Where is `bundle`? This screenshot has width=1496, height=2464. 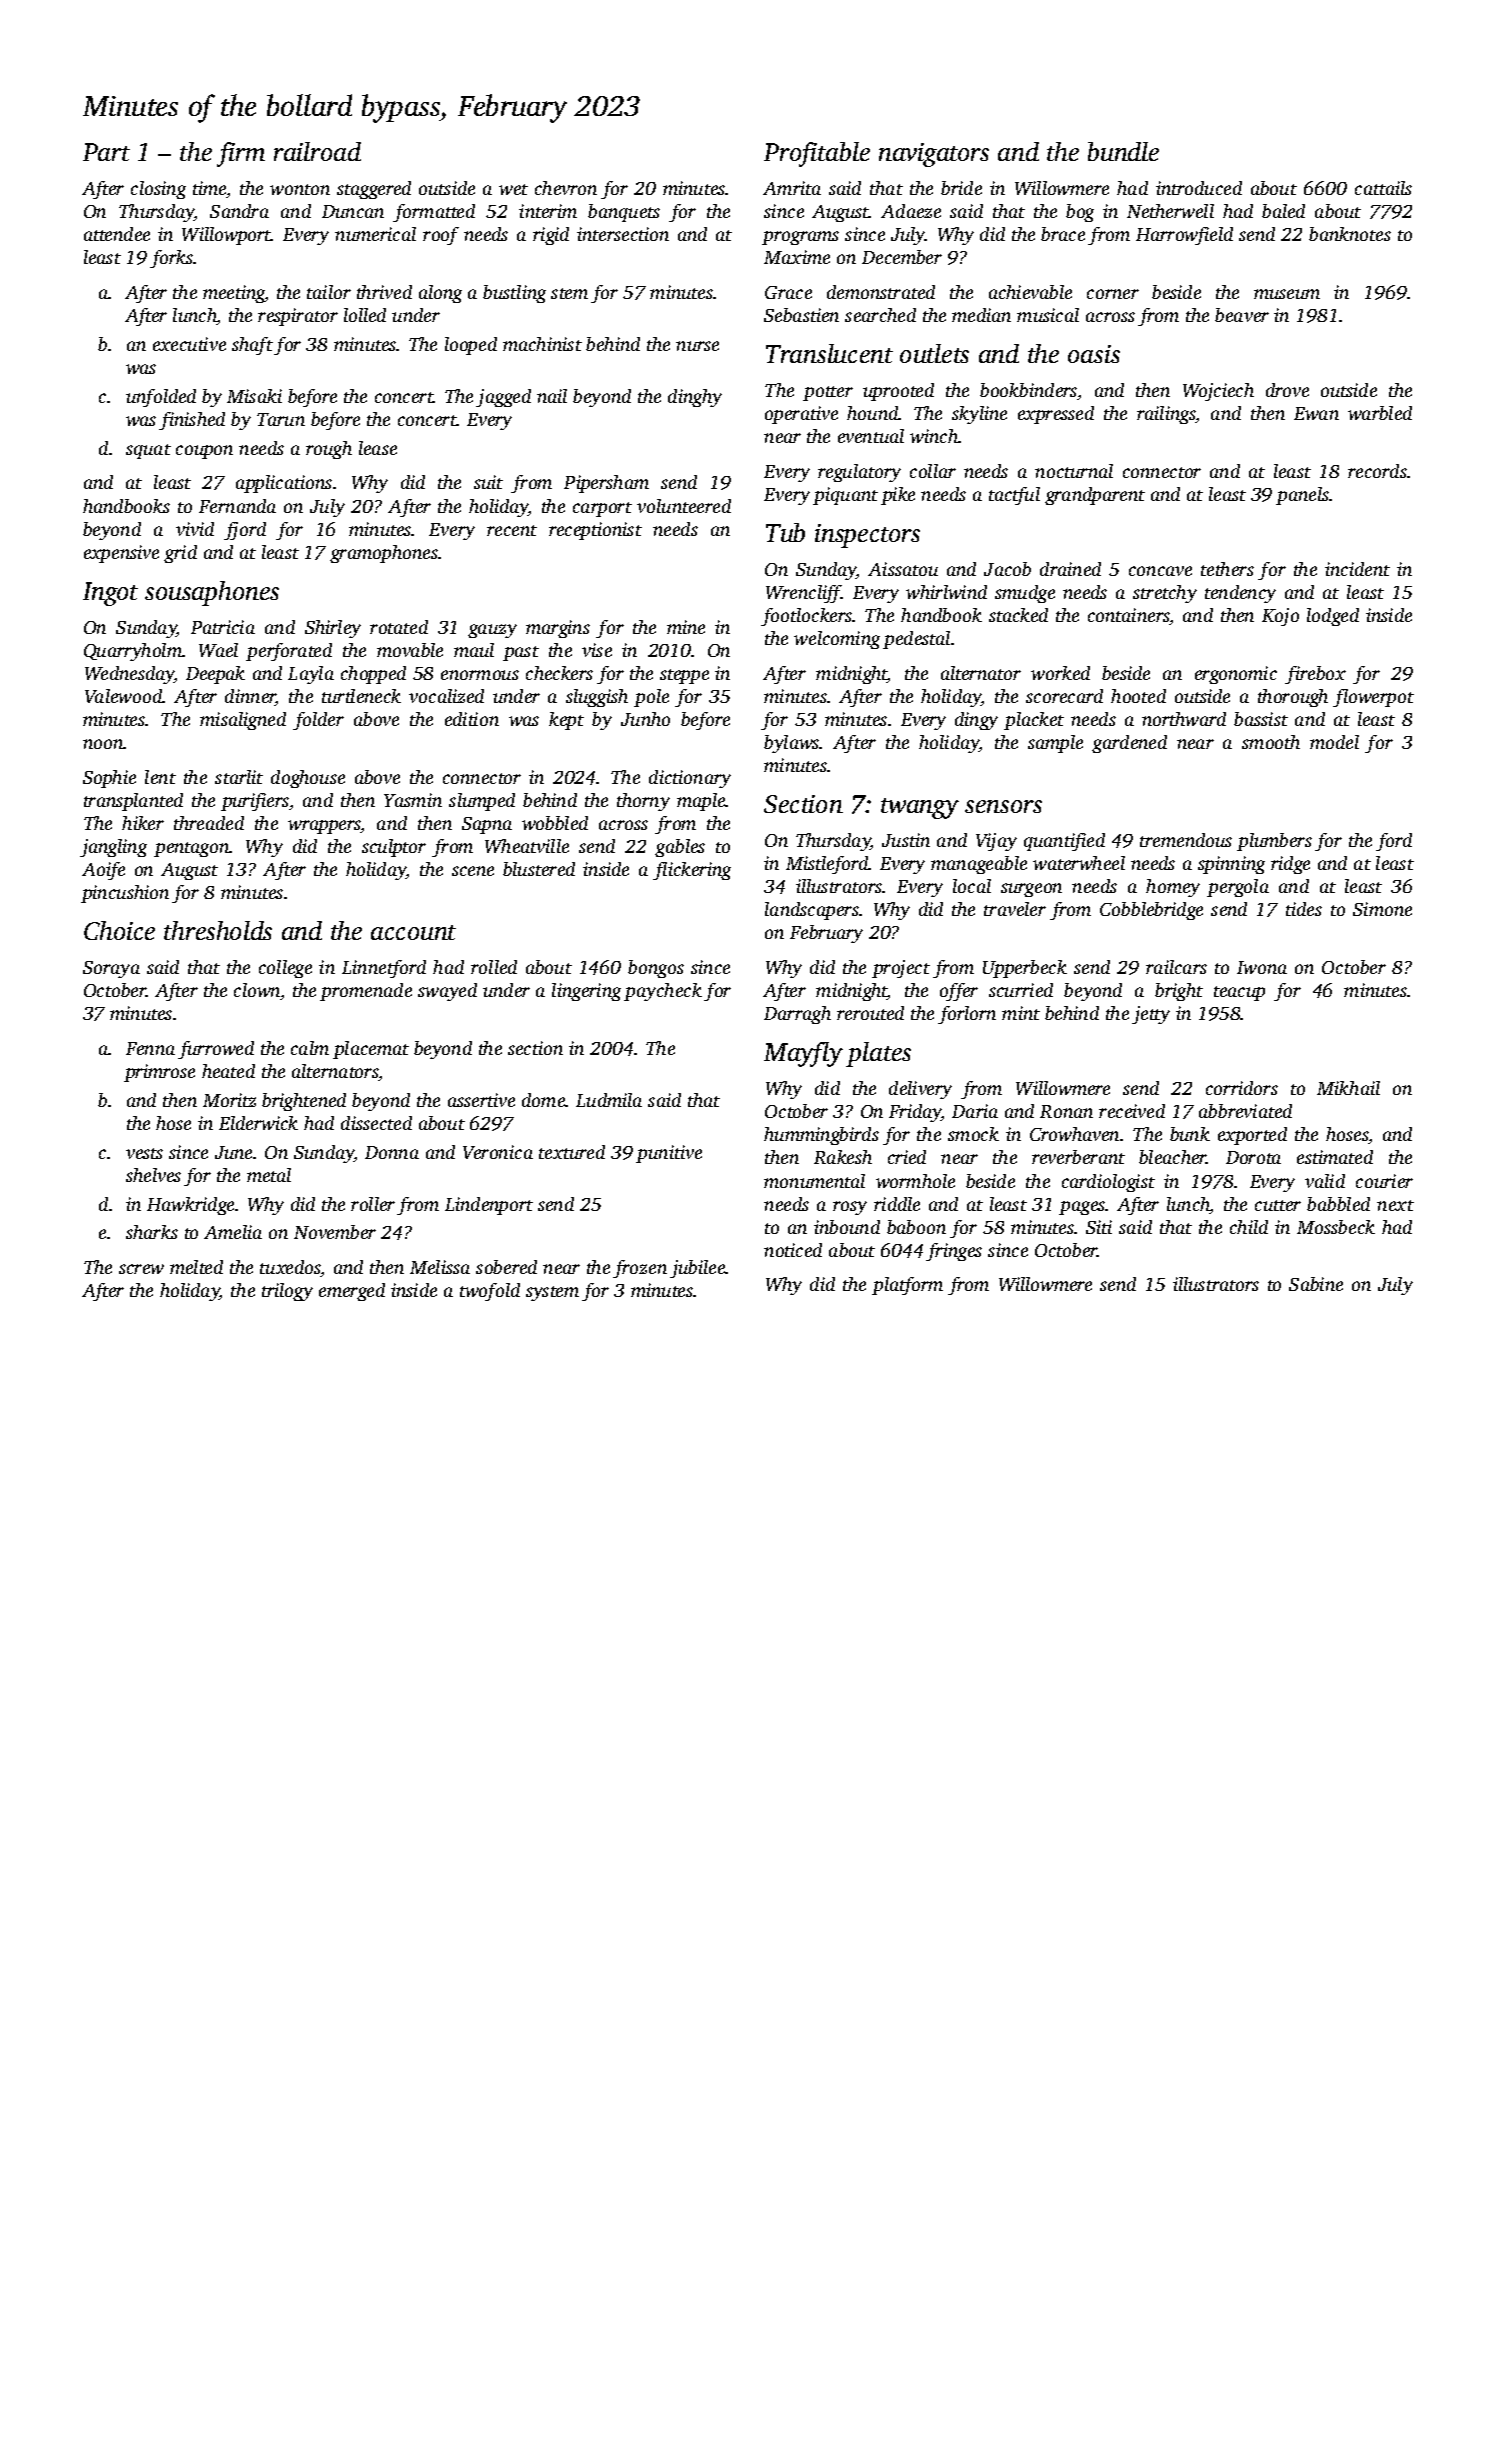
bundle is located at coordinates (1123, 151).
